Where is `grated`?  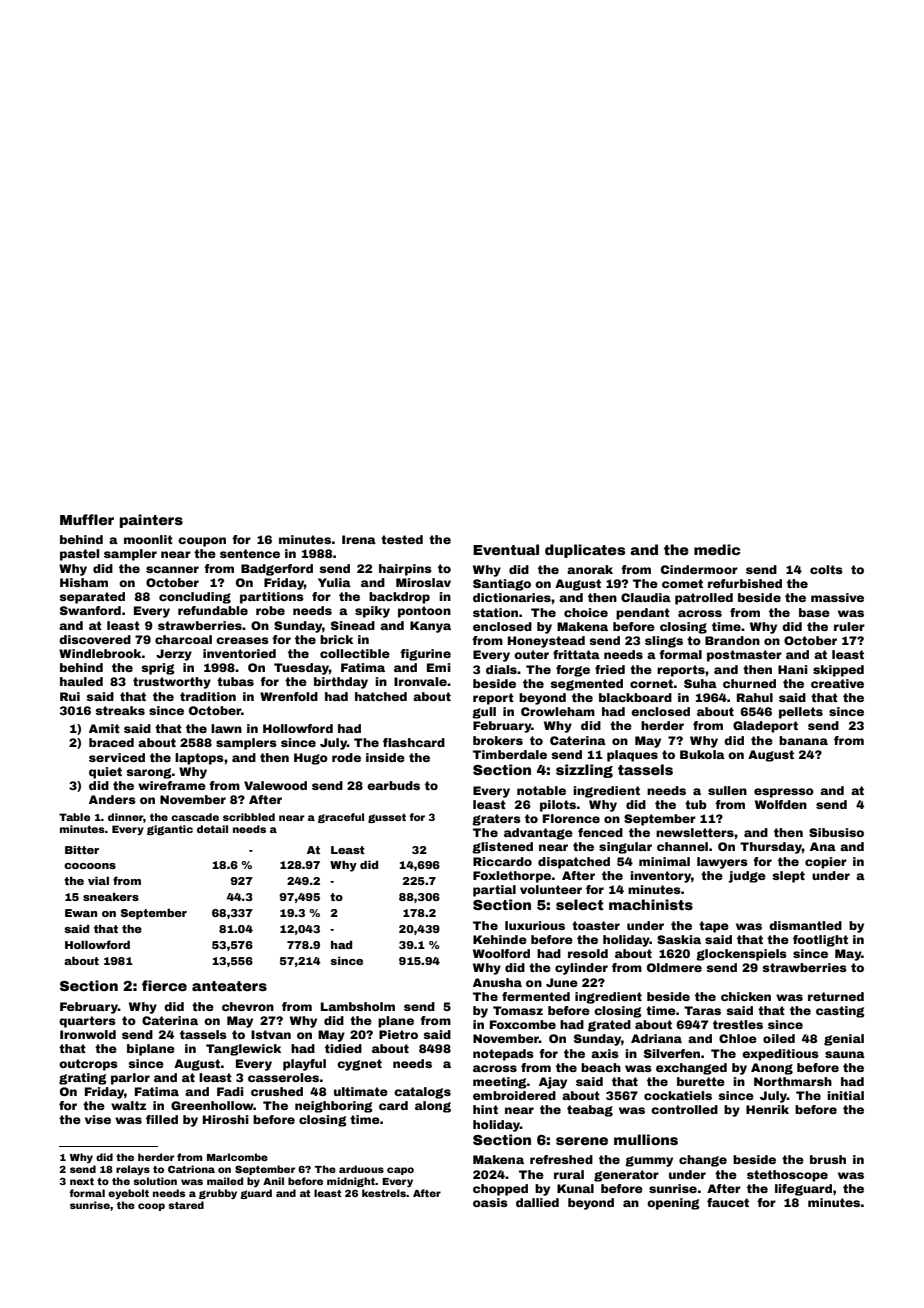
grated is located at coordinates (609, 1026).
